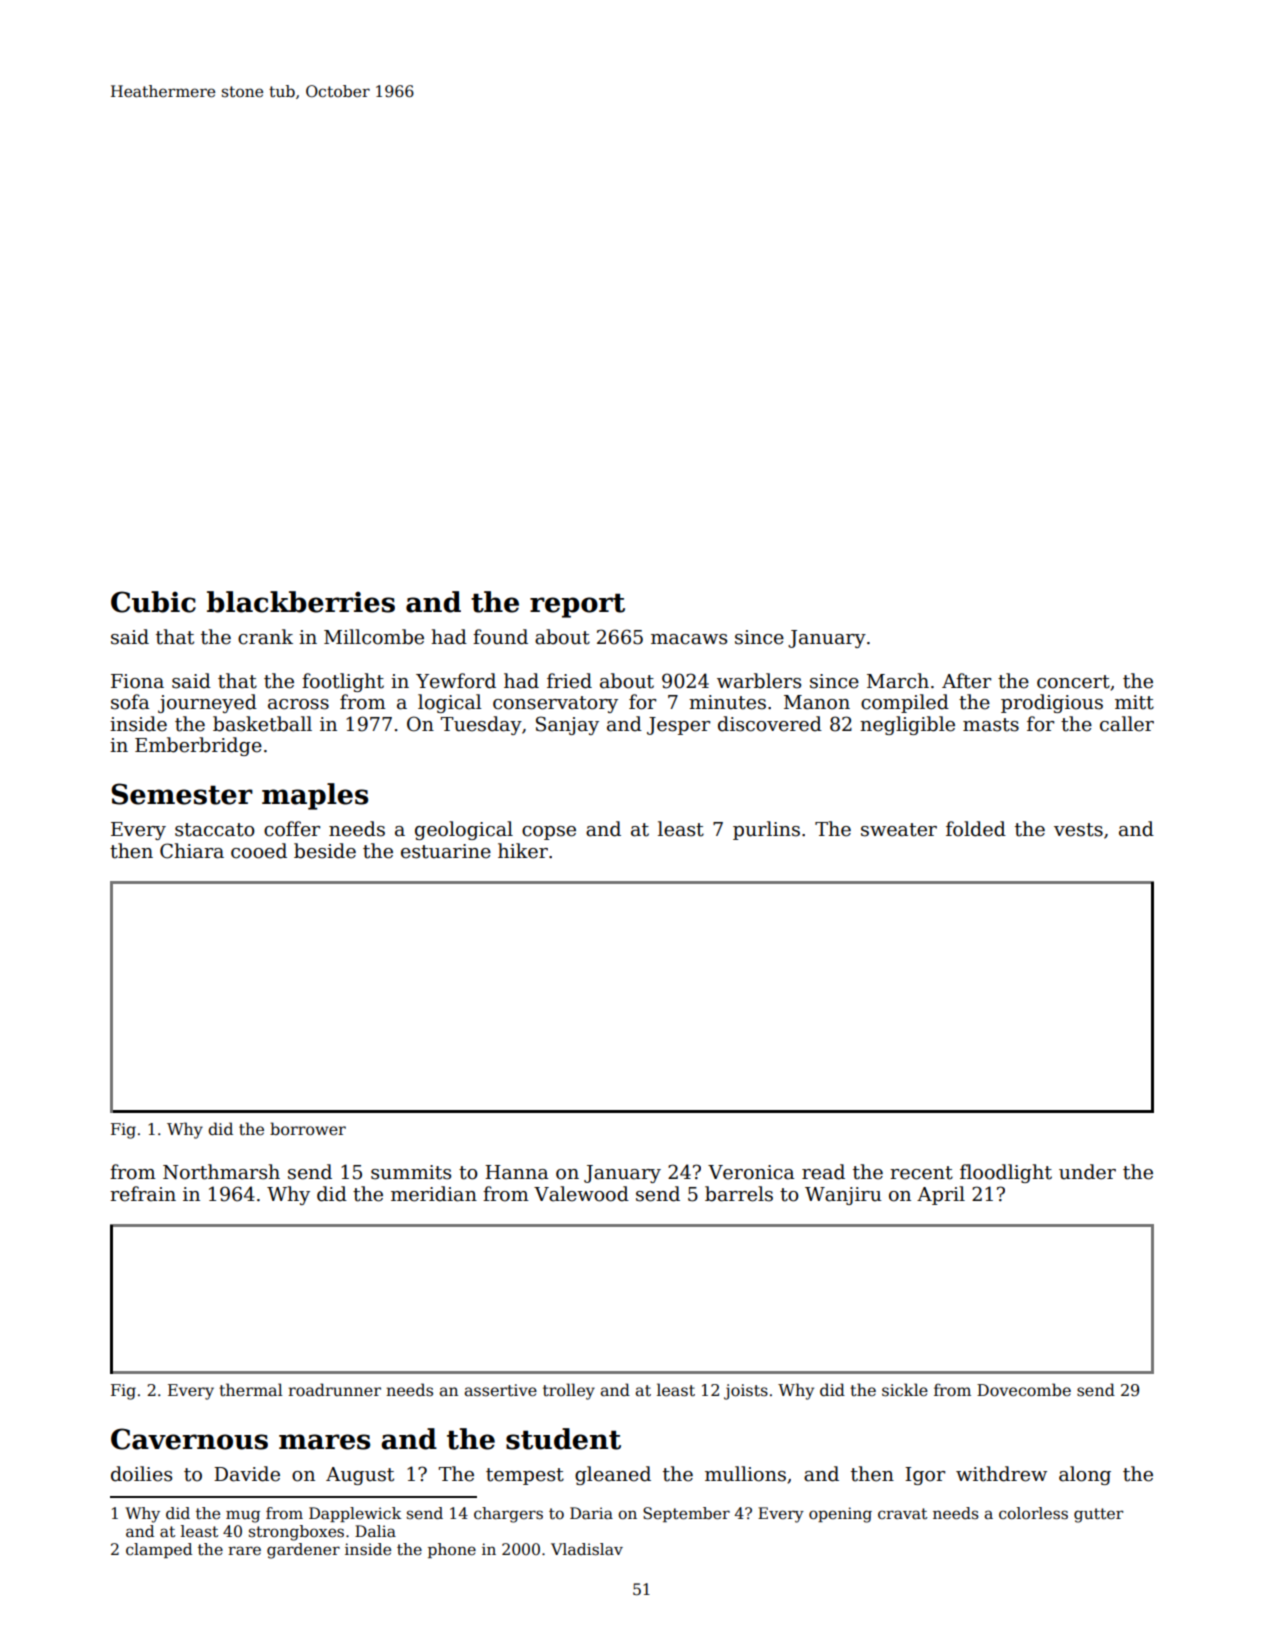 The image size is (1264, 1636). What do you see at coordinates (523, 851) in the screenshot?
I see `hiker` at bounding box center [523, 851].
